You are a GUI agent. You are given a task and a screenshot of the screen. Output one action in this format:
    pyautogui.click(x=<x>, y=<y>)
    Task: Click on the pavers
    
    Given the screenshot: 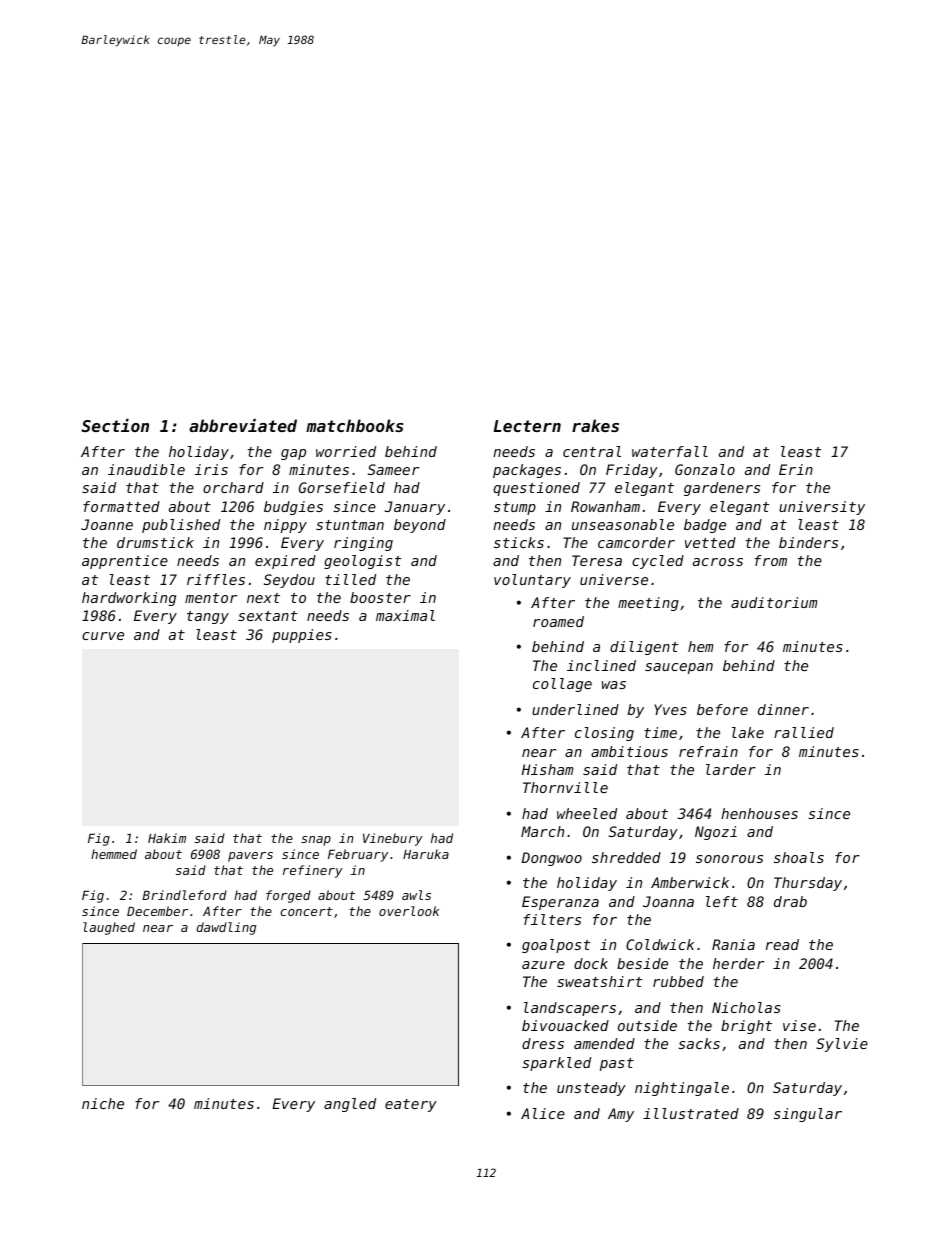 What is the action you would take?
    pyautogui.click(x=250, y=857)
